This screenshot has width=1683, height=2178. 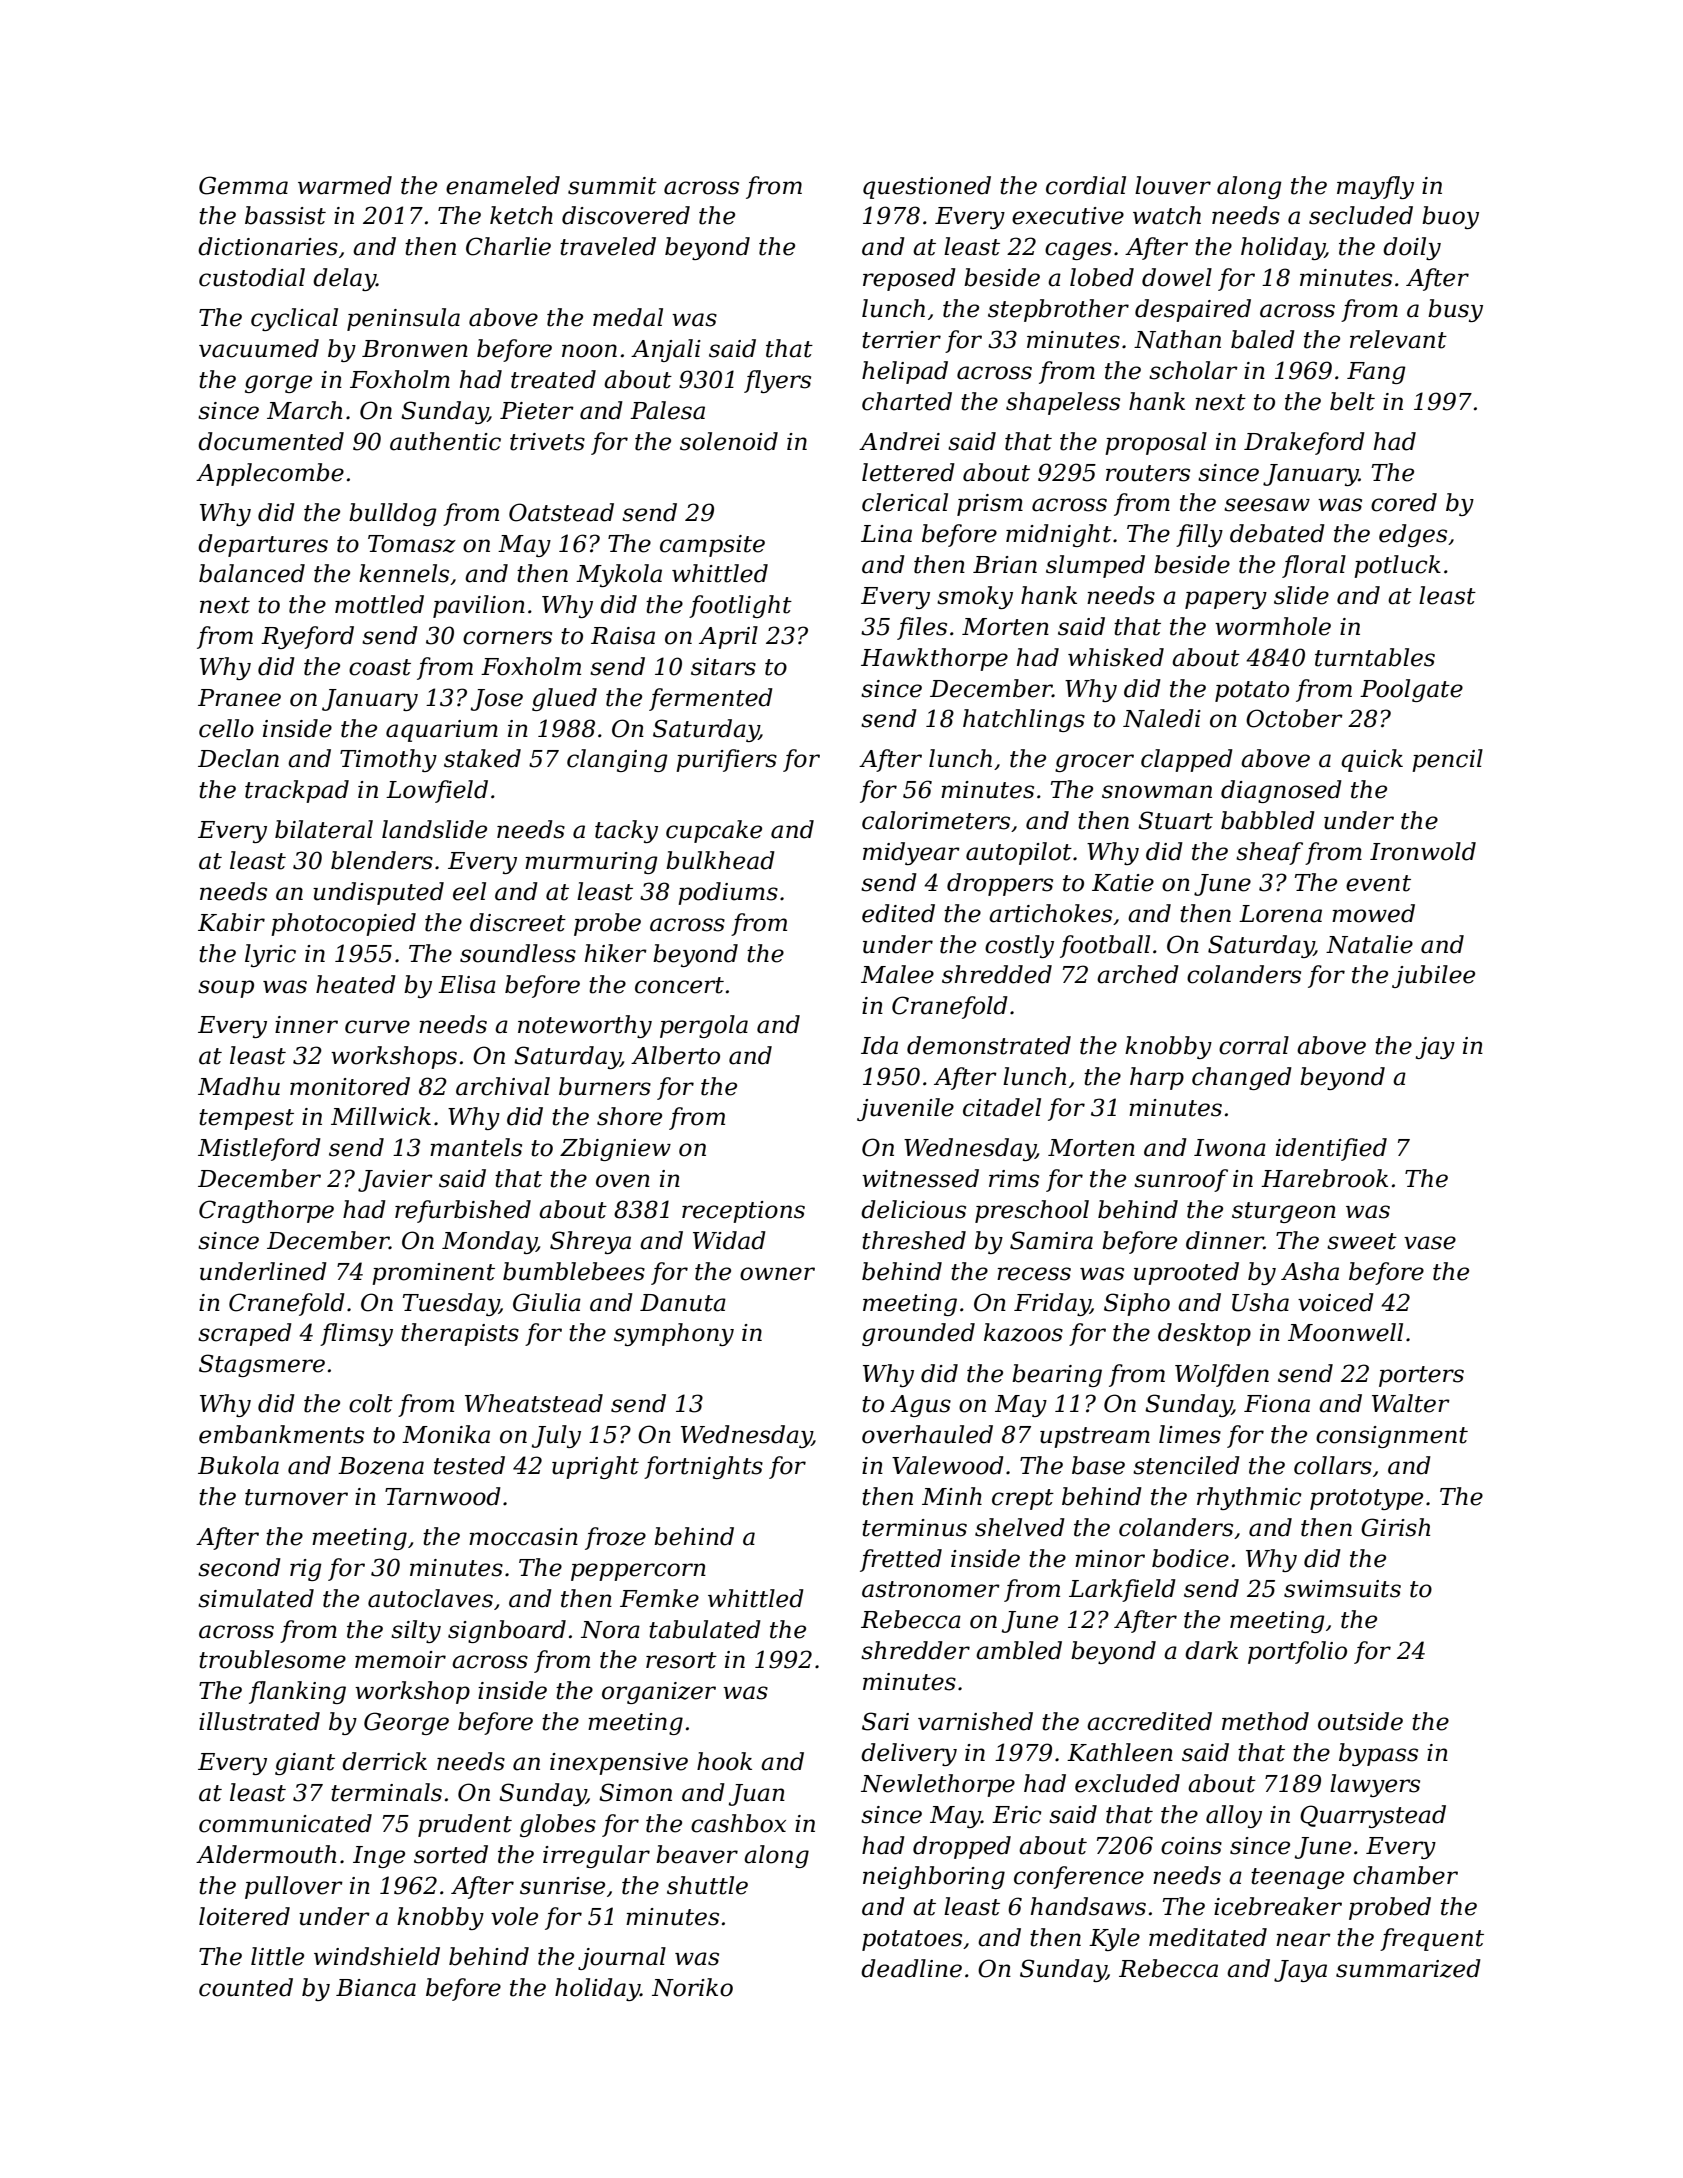 I want to click on questioned, so click(x=927, y=187).
